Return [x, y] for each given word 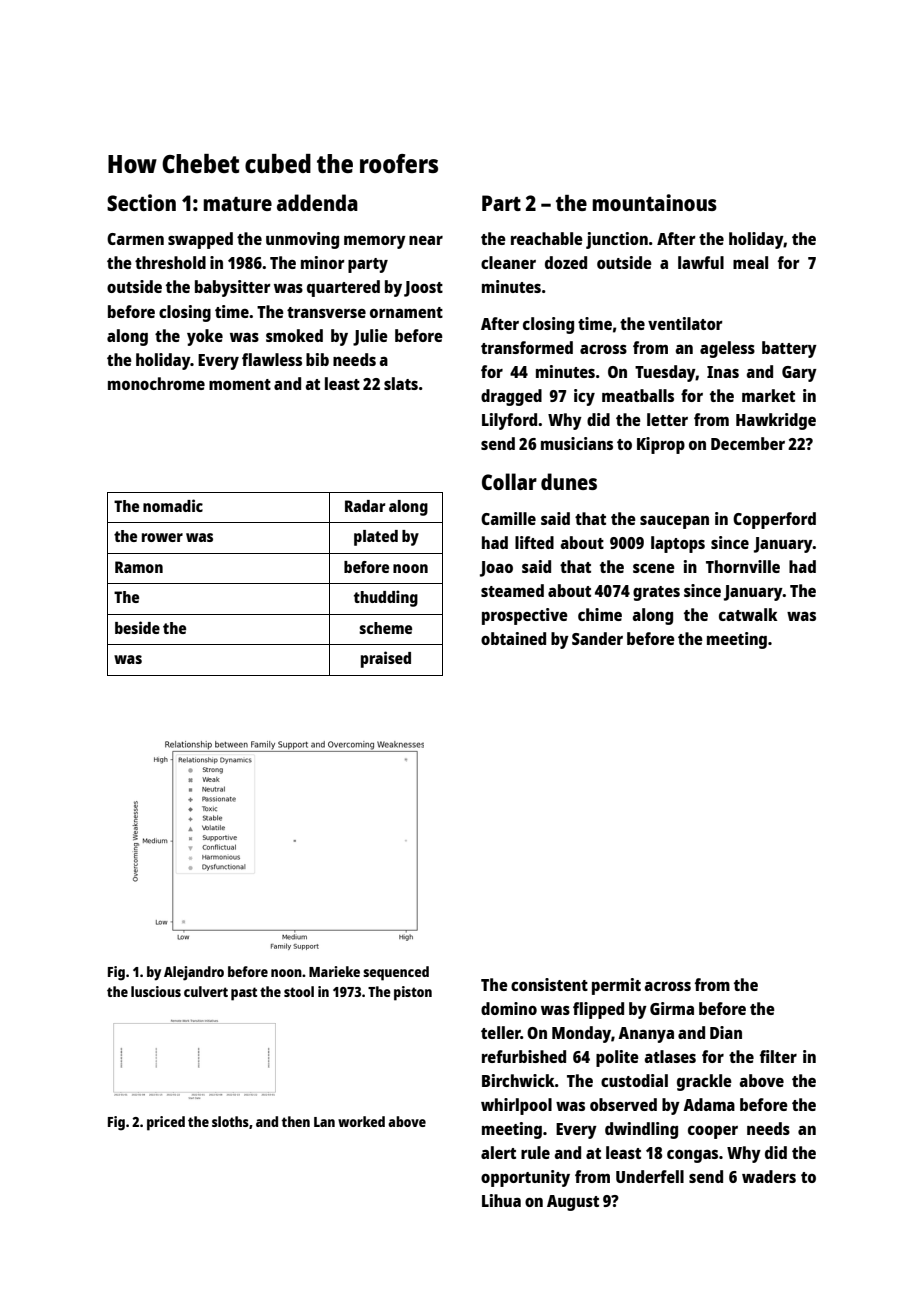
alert [498, 1152]
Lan [324, 1122]
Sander [597, 638]
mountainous [654, 202]
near [426, 240]
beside [137, 627]
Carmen [135, 239]
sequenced [396, 973]
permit [616, 986]
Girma [672, 1008]
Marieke [334, 971]
